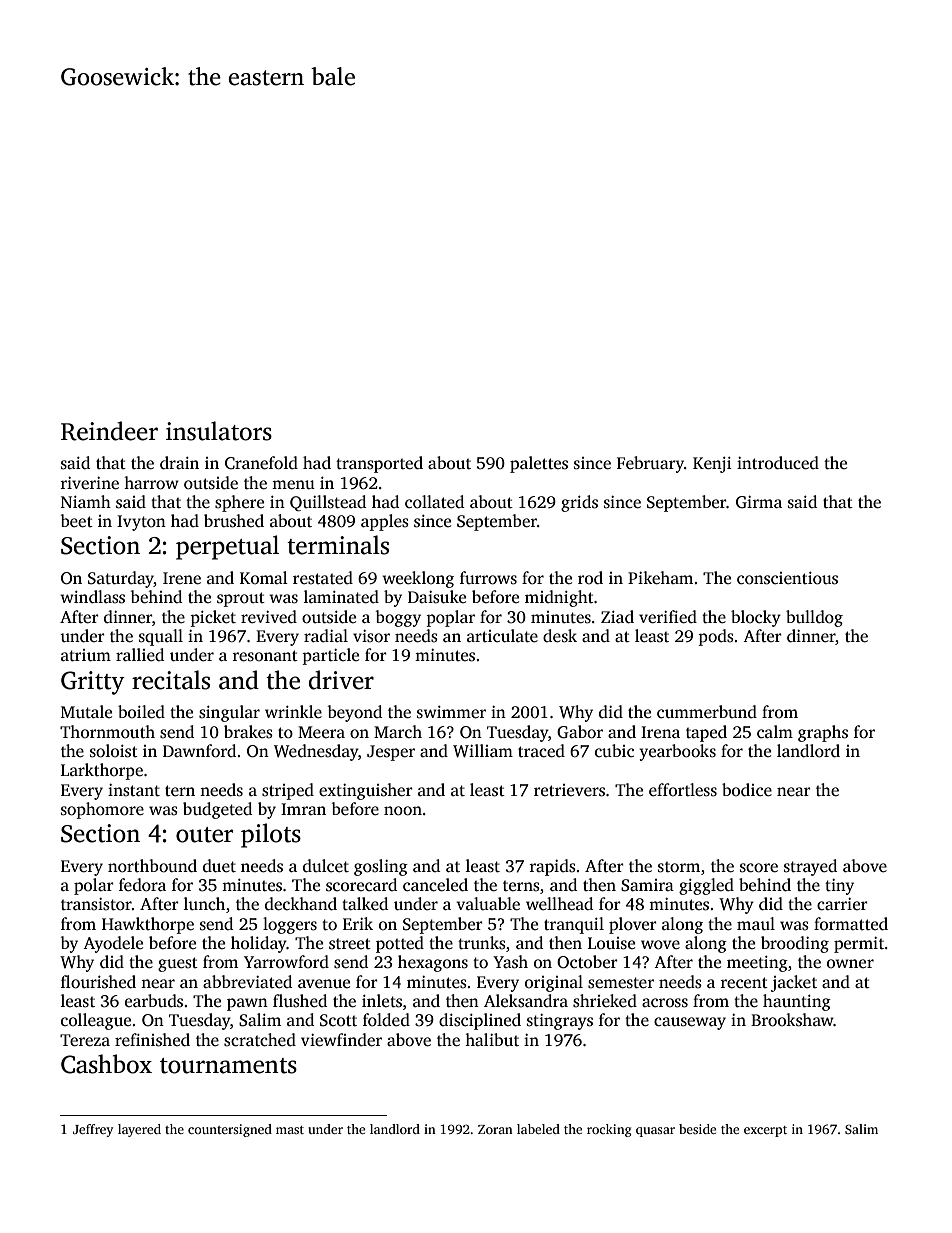 The image size is (952, 1233). Describe the element at coordinates (679, 867) in the screenshot. I see `storm` at that location.
